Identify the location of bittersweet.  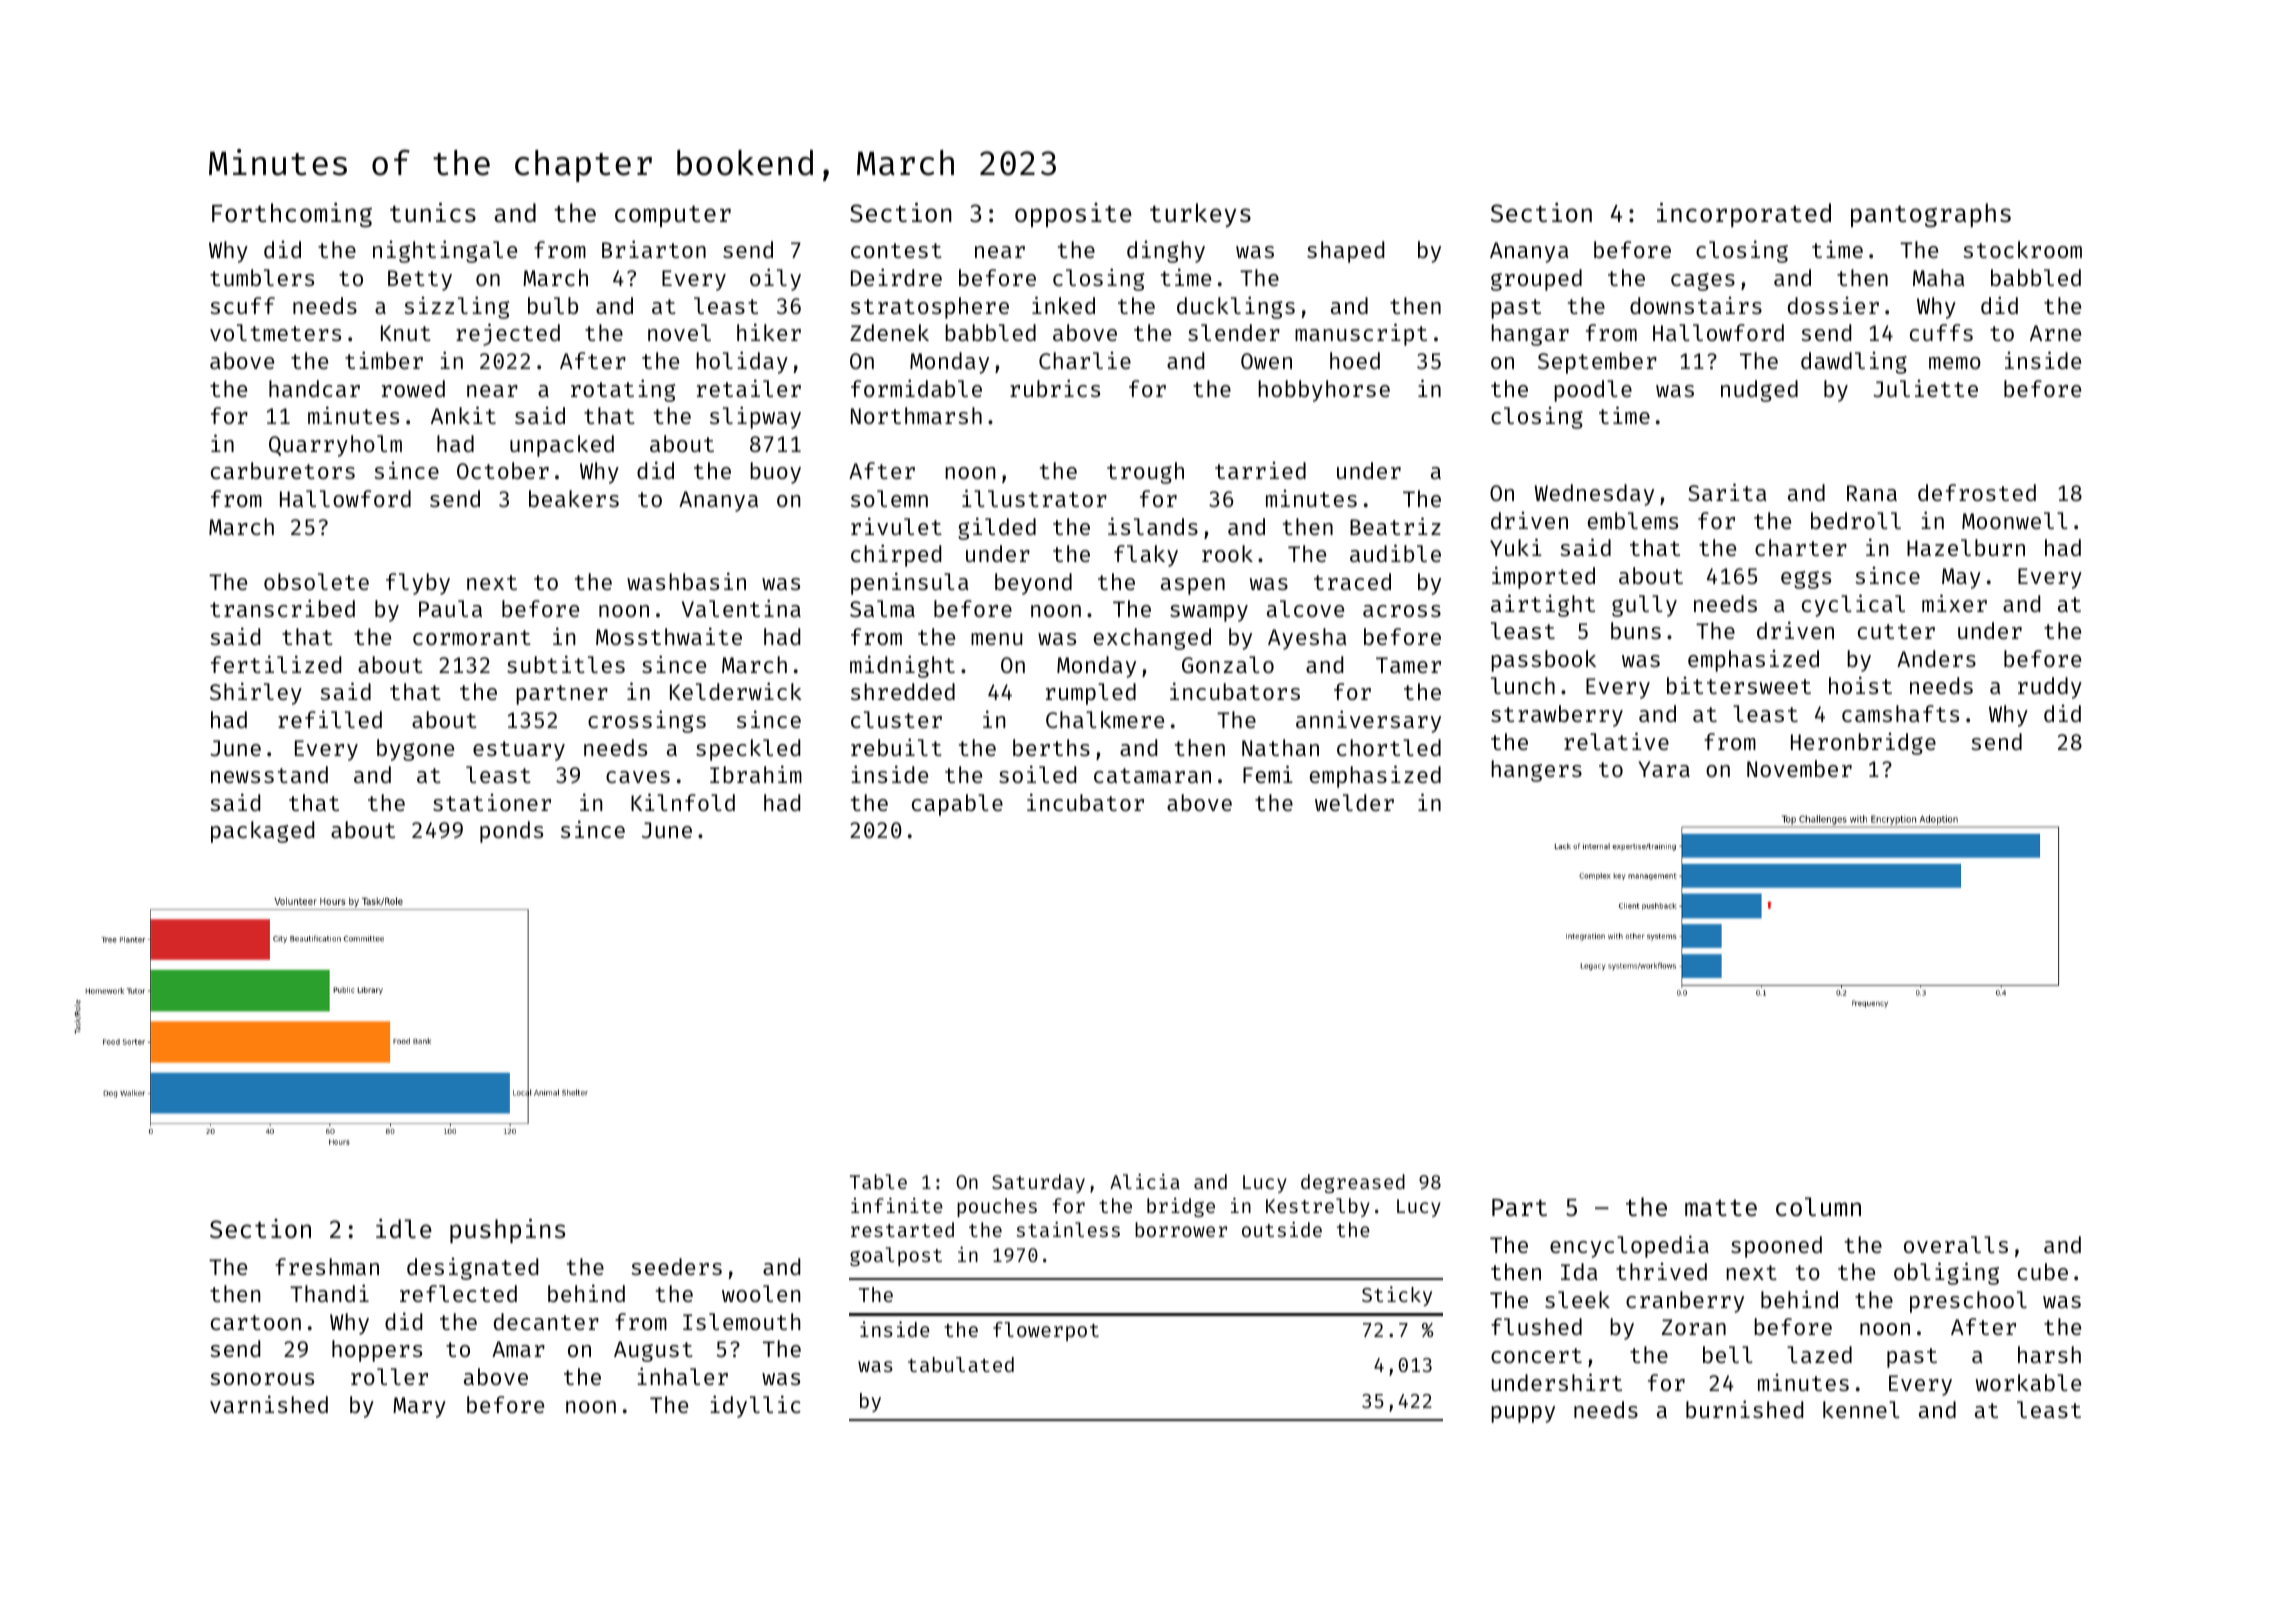
(1739, 685).
